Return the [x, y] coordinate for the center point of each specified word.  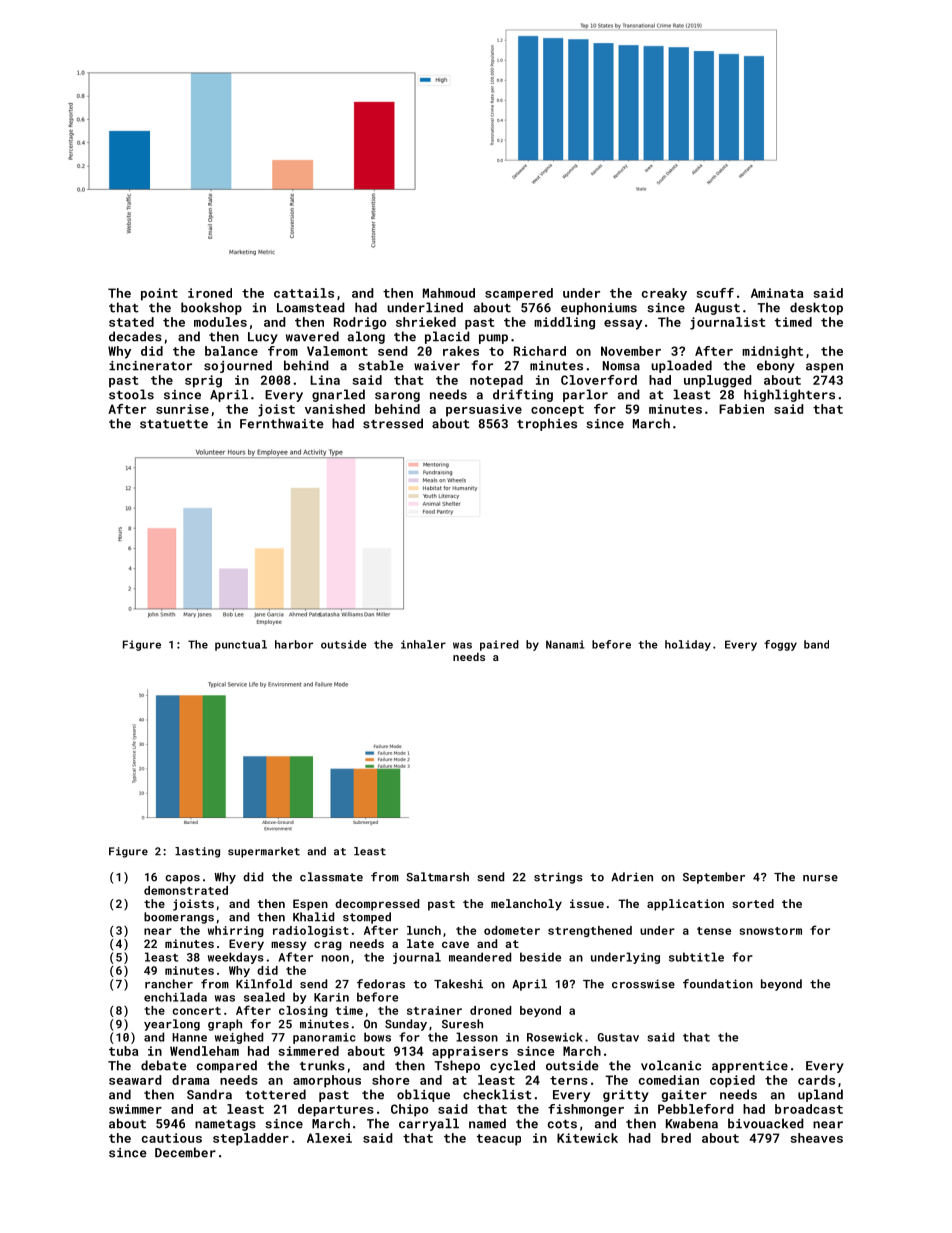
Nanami [565, 644]
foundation [718, 984]
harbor [294, 644]
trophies [547, 424]
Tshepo [457, 1066]
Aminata [777, 293]
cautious [172, 1138]
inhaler [423, 644]
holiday [688, 645]
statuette [174, 424]
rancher [169, 984]
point [159, 294]
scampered [519, 294]
